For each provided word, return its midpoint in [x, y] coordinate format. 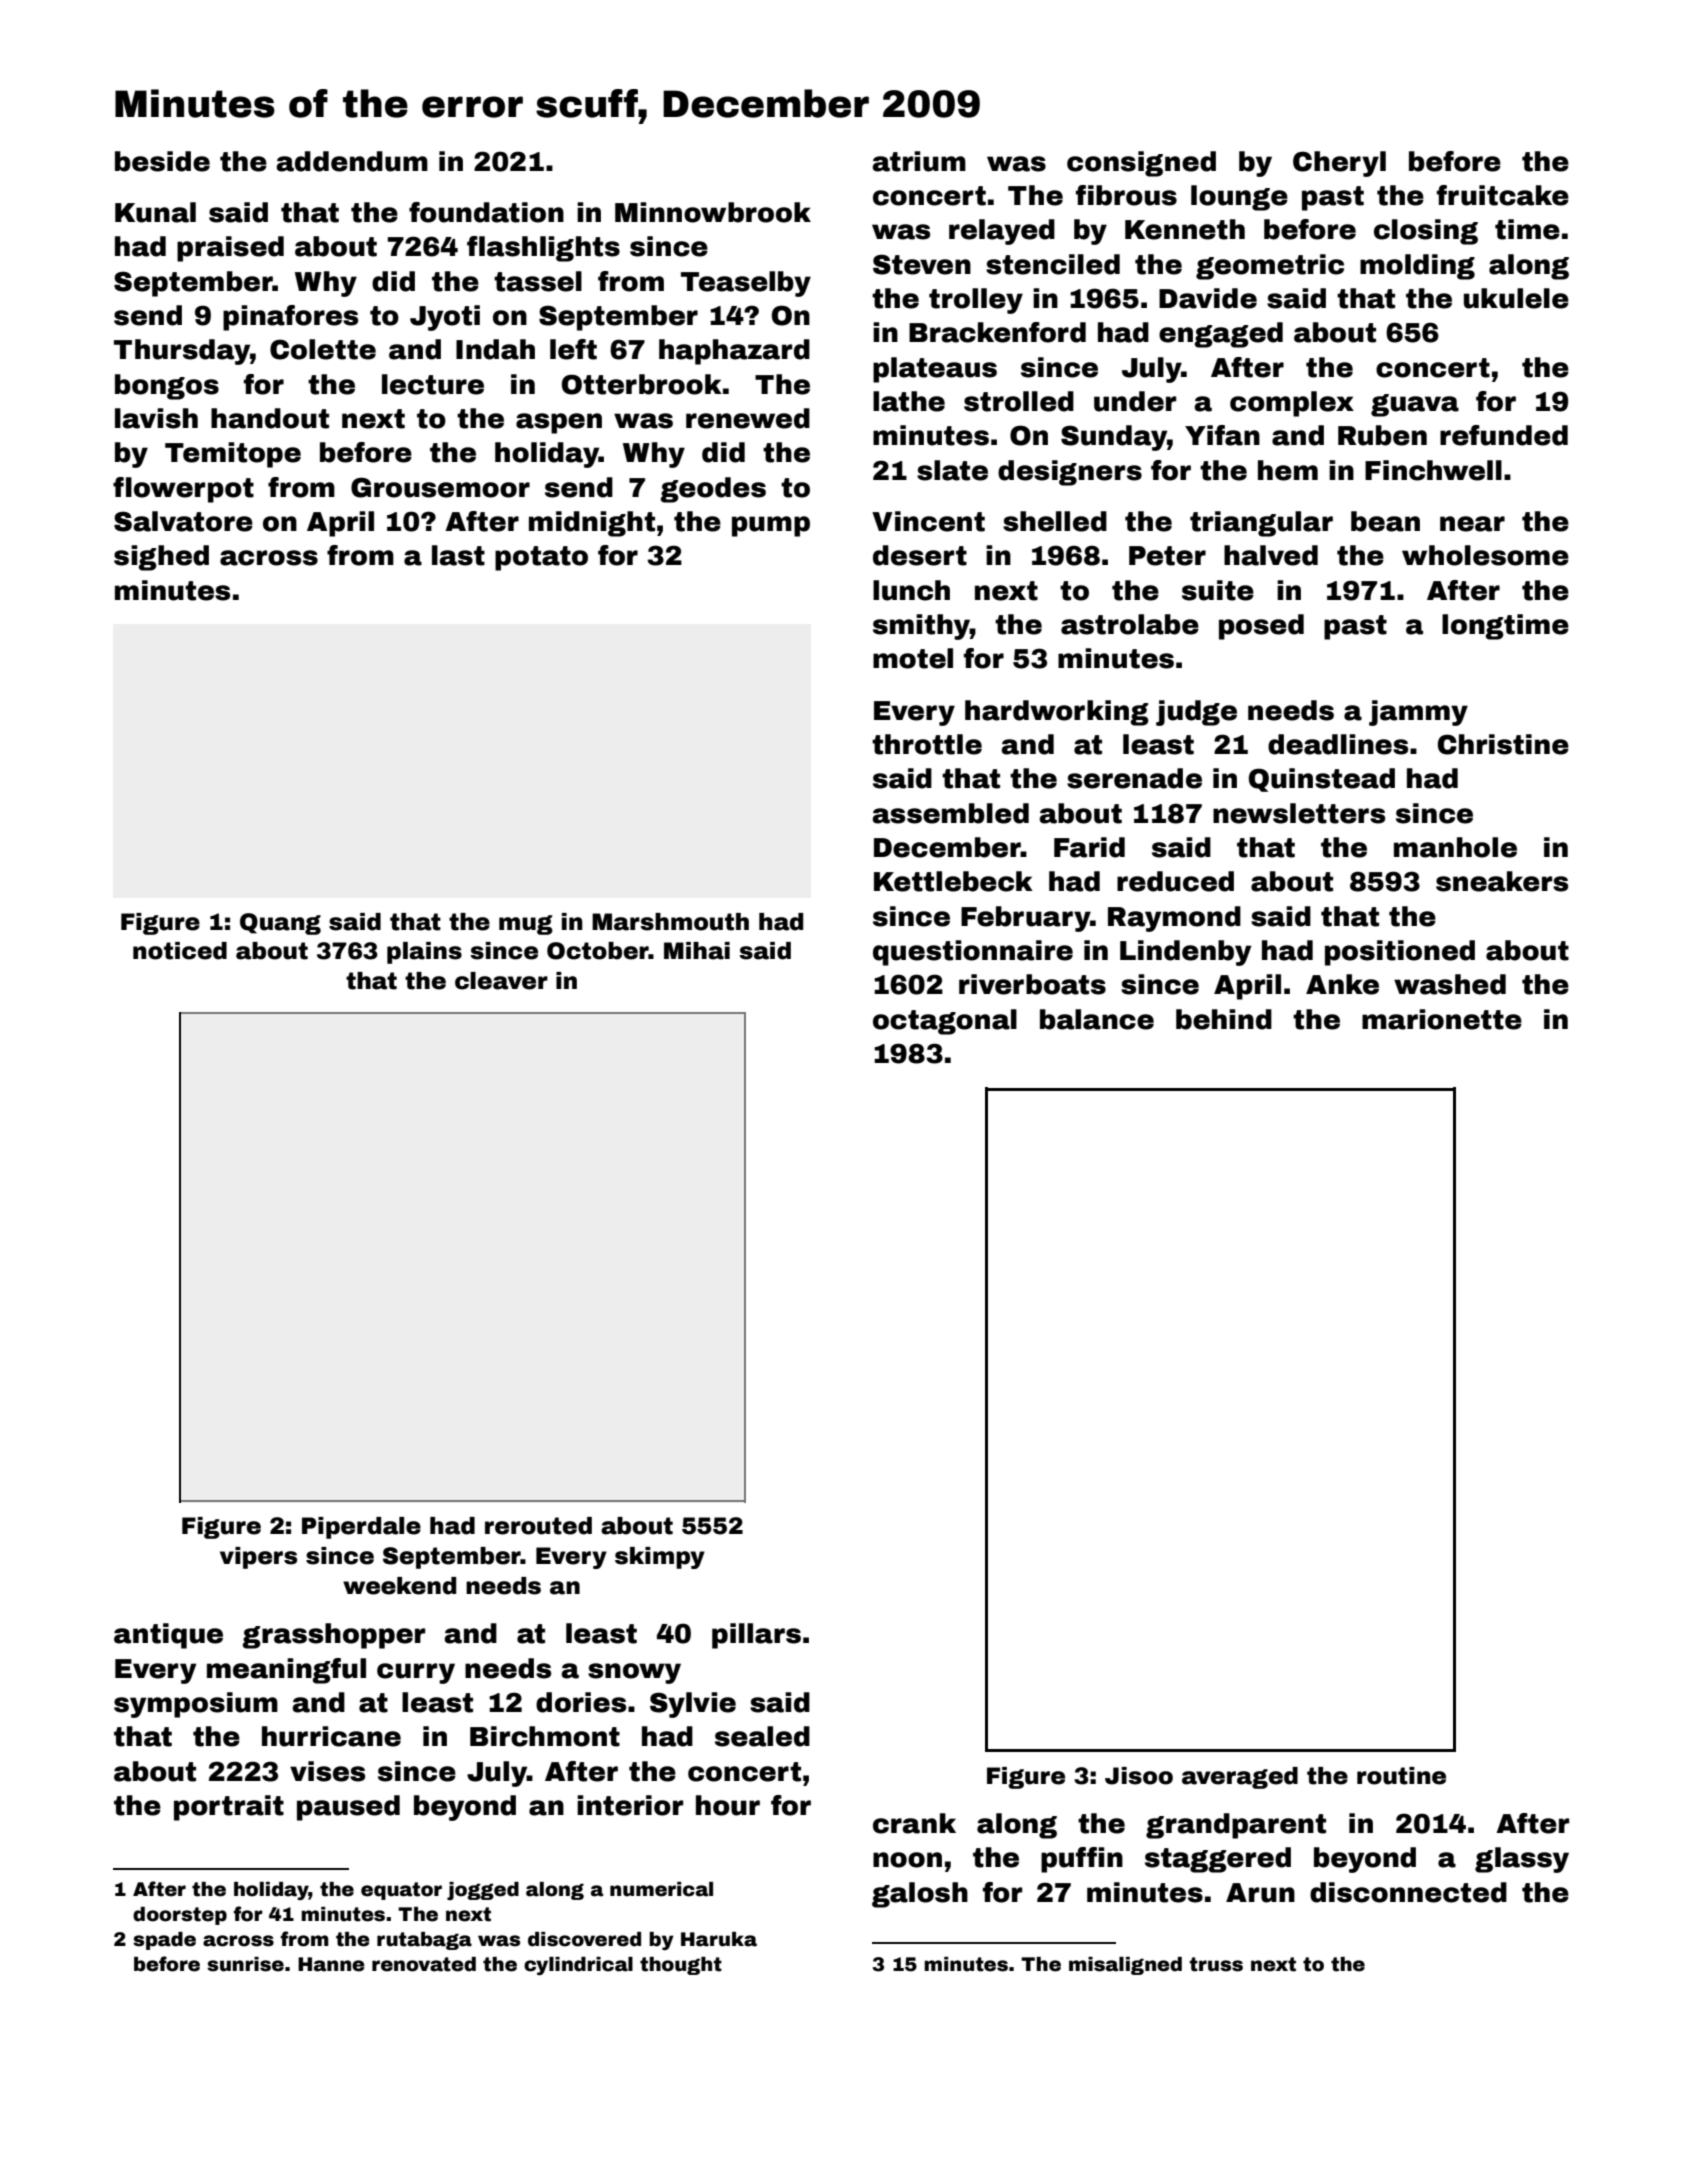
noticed [180, 951]
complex [1292, 404]
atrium [919, 161]
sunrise [245, 1964]
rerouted [538, 1526]
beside [162, 161]
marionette [1442, 1019]
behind [1224, 1019]
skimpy [660, 1558]
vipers [258, 1558]
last [458, 555]
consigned [1141, 164]
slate [952, 470]
